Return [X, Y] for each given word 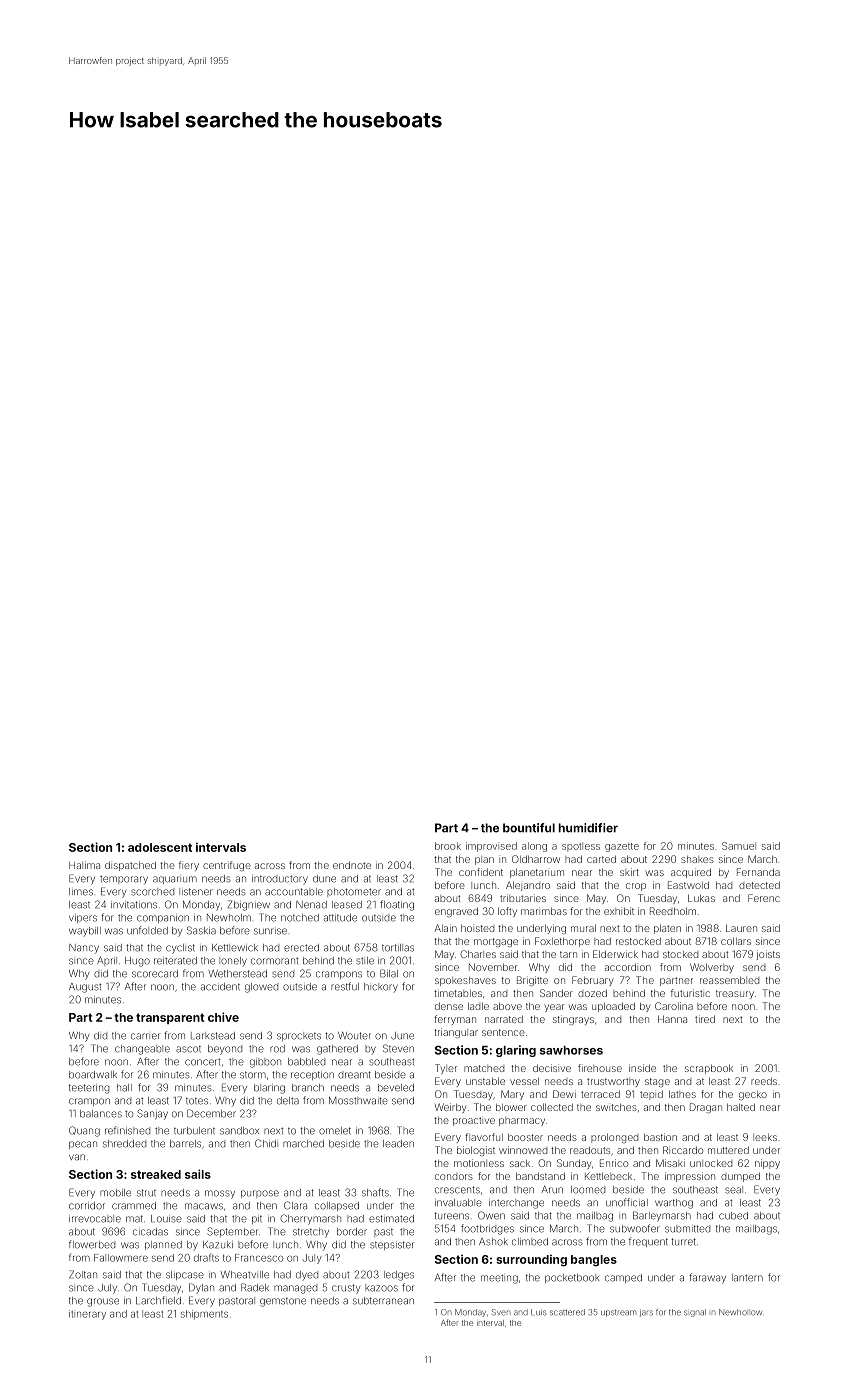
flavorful [484, 1137]
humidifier [588, 828]
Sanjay [152, 1114]
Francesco [259, 1258]
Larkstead [213, 1036]
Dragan [706, 1108]
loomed [588, 1190]
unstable [485, 1081]
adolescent [160, 847]
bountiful [529, 828]
